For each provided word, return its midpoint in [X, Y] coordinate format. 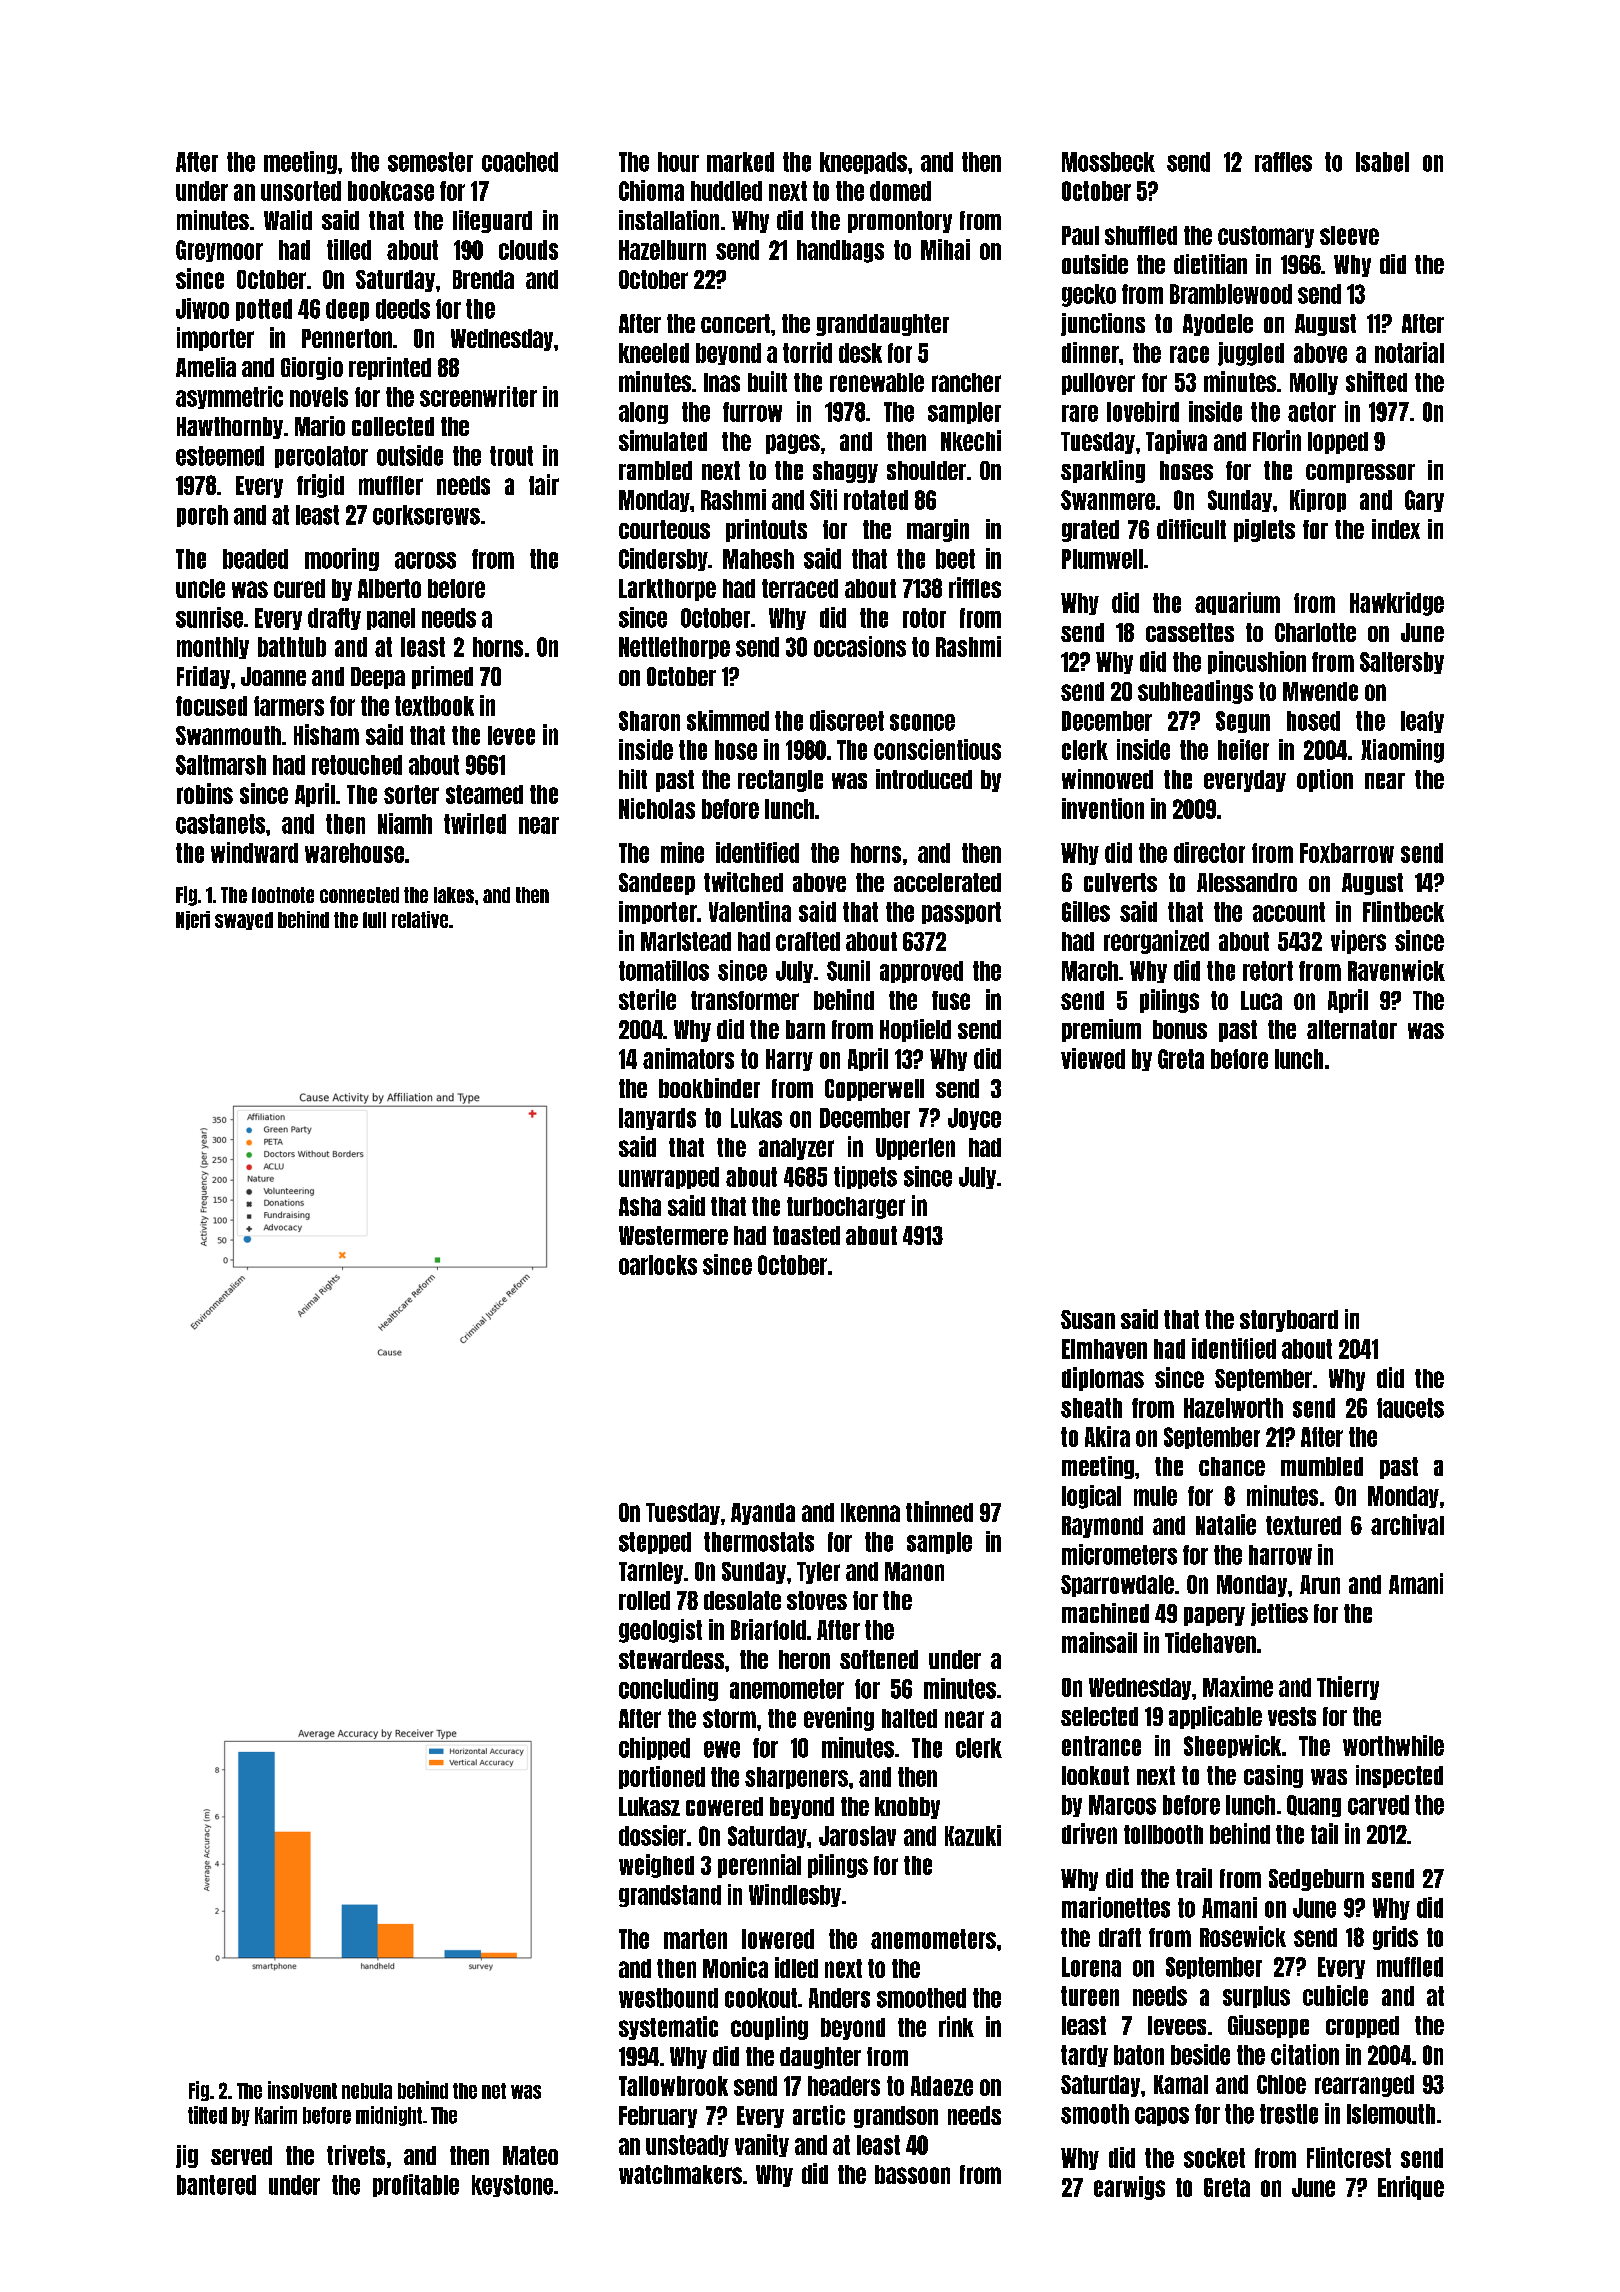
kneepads [863, 163]
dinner [1090, 352]
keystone [512, 2186]
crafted [808, 941]
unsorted [301, 191]
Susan [1088, 1319]
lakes [454, 895]
